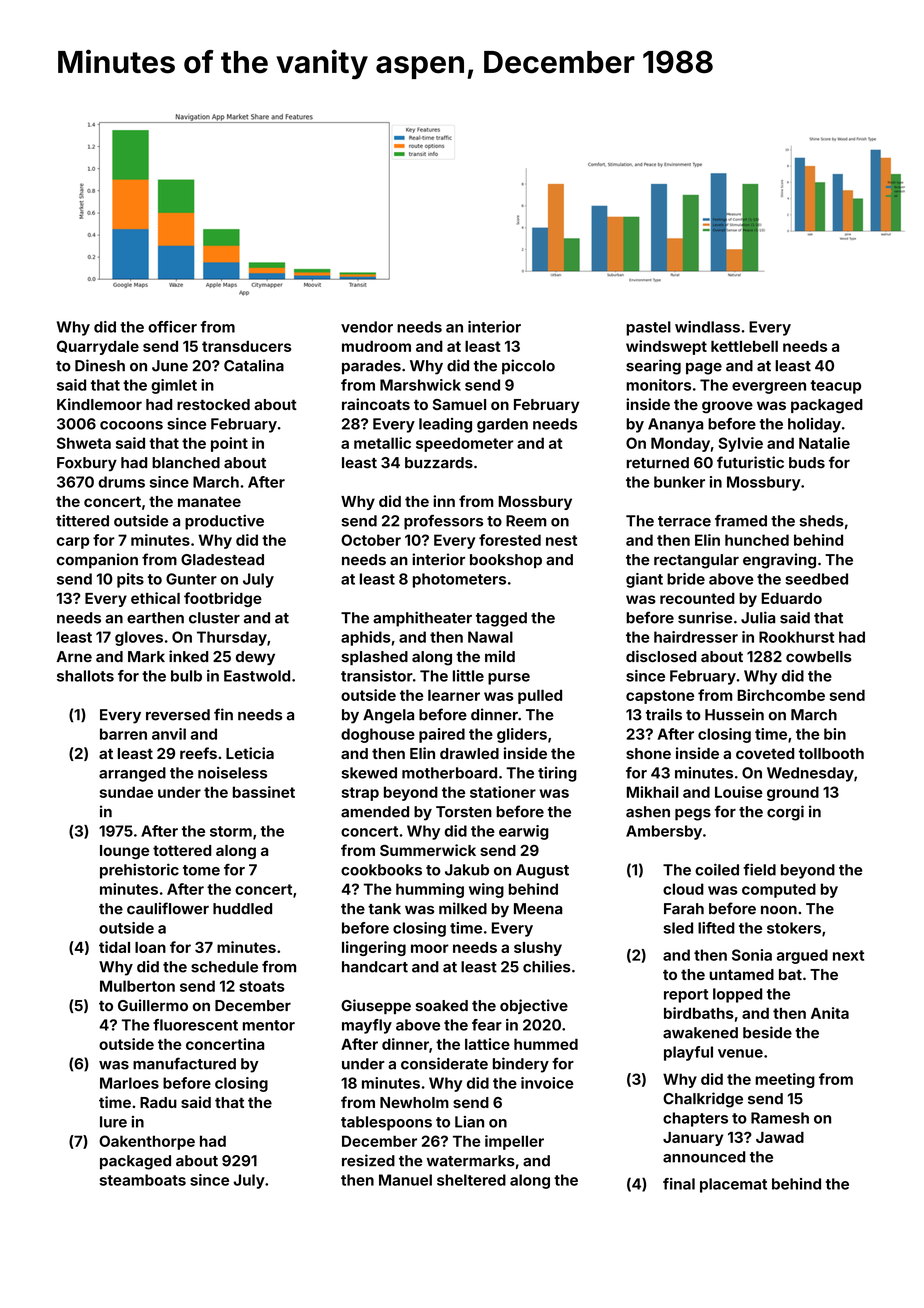 The height and width of the screenshot is (1308, 924). What do you see at coordinates (97, 560) in the screenshot?
I see `companion` at bounding box center [97, 560].
